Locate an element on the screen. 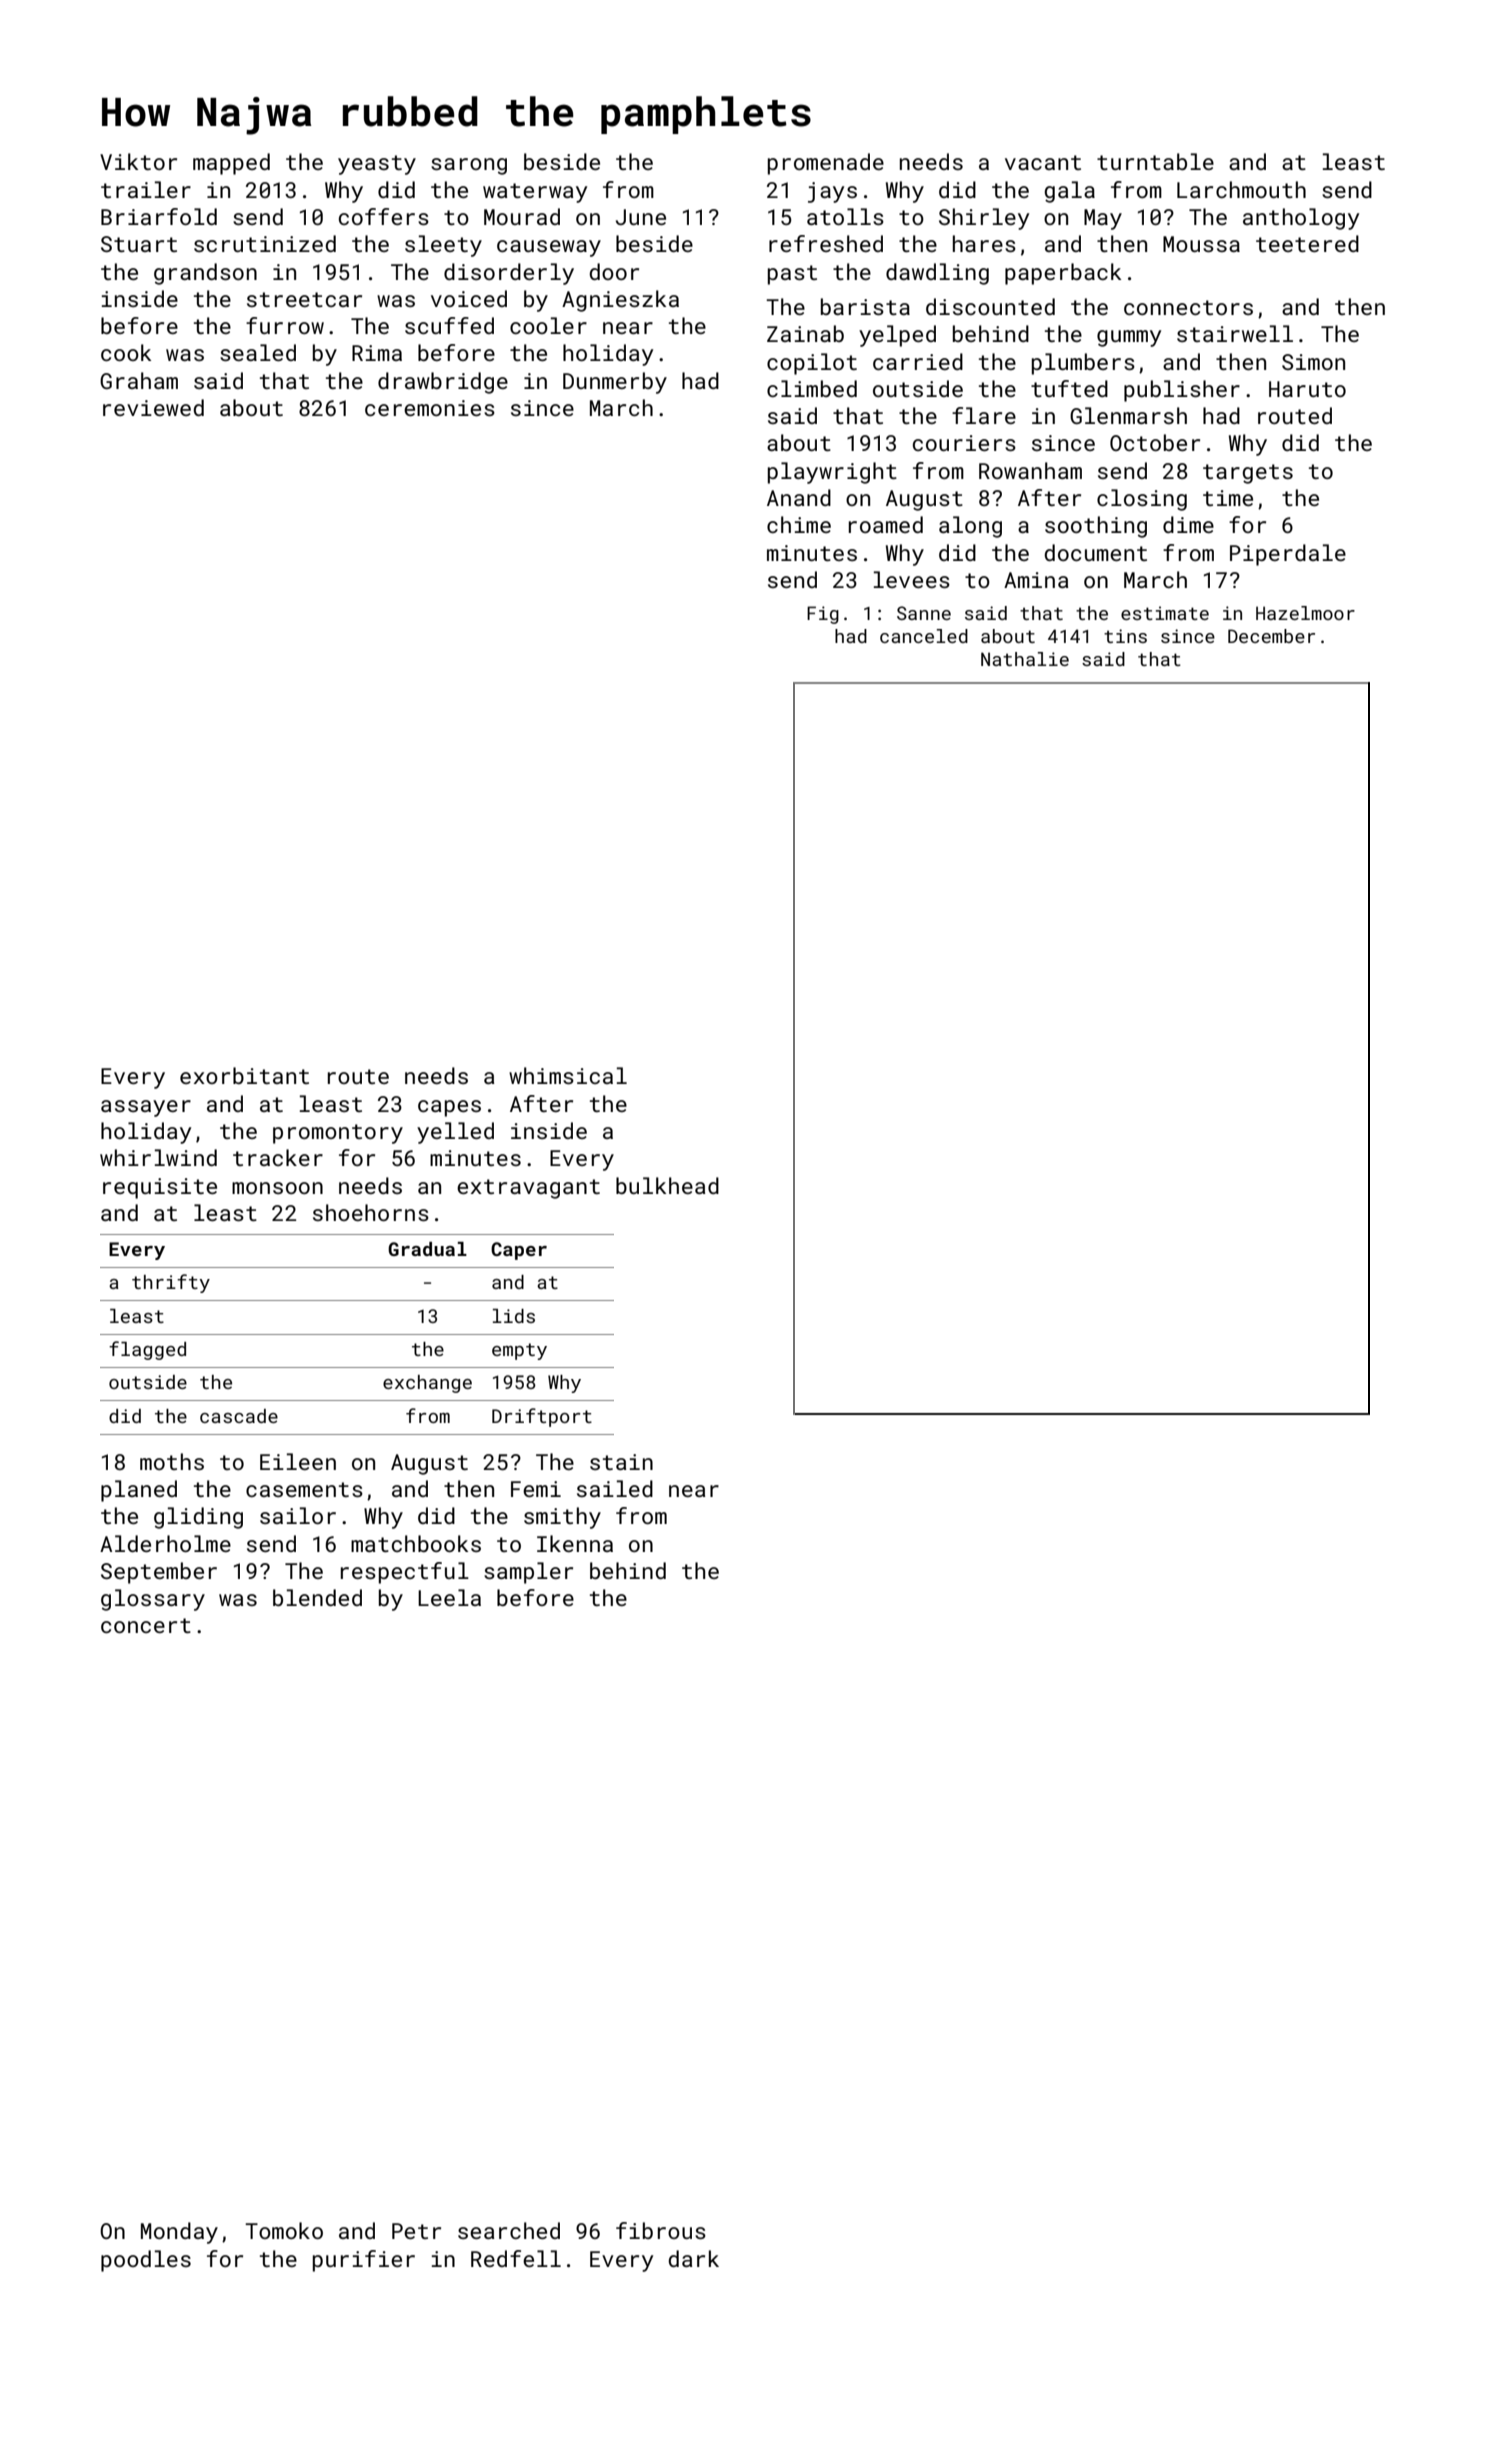  bulkhead is located at coordinates (667, 1185).
